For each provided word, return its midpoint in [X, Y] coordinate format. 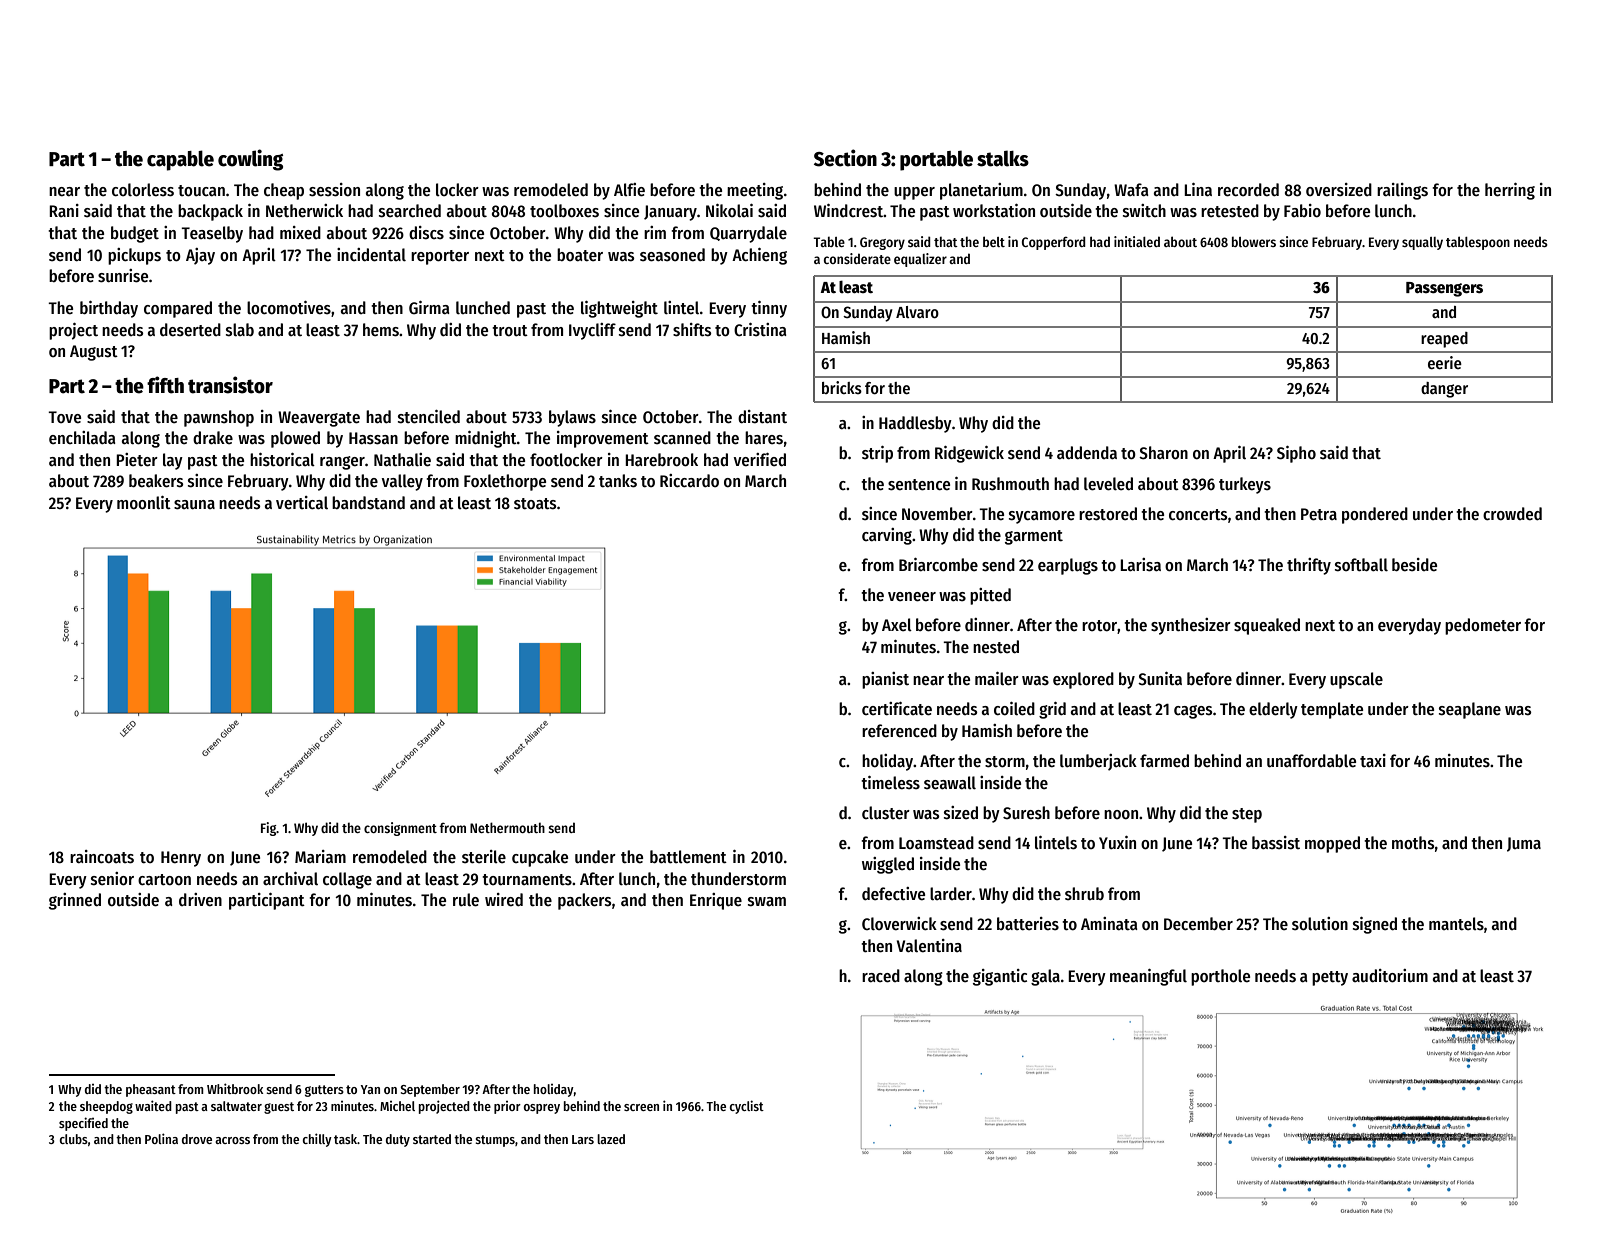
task [345, 1139]
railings [1402, 191]
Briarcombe [938, 565]
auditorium [1390, 976]
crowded [1512, 514]
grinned [75, 901]
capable [180, 160]
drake [213, 438]
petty [1330, 978]
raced [881, 976]
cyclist [746, 1107]
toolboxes [564, 211]
